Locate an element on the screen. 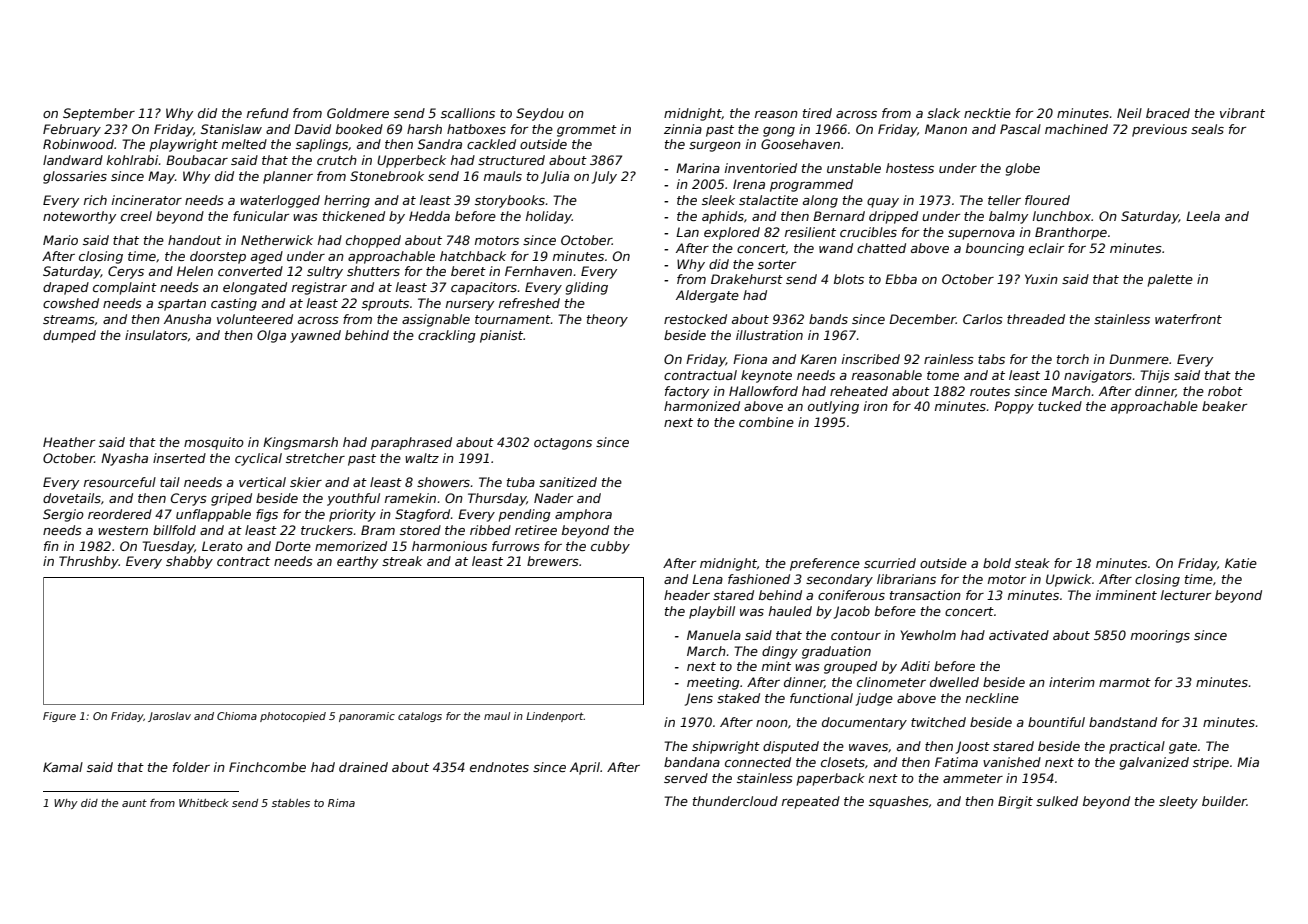 Image resolution: width=1308 pixels, height=924 pixels. Lerato is located at coordinates (222, 546).
